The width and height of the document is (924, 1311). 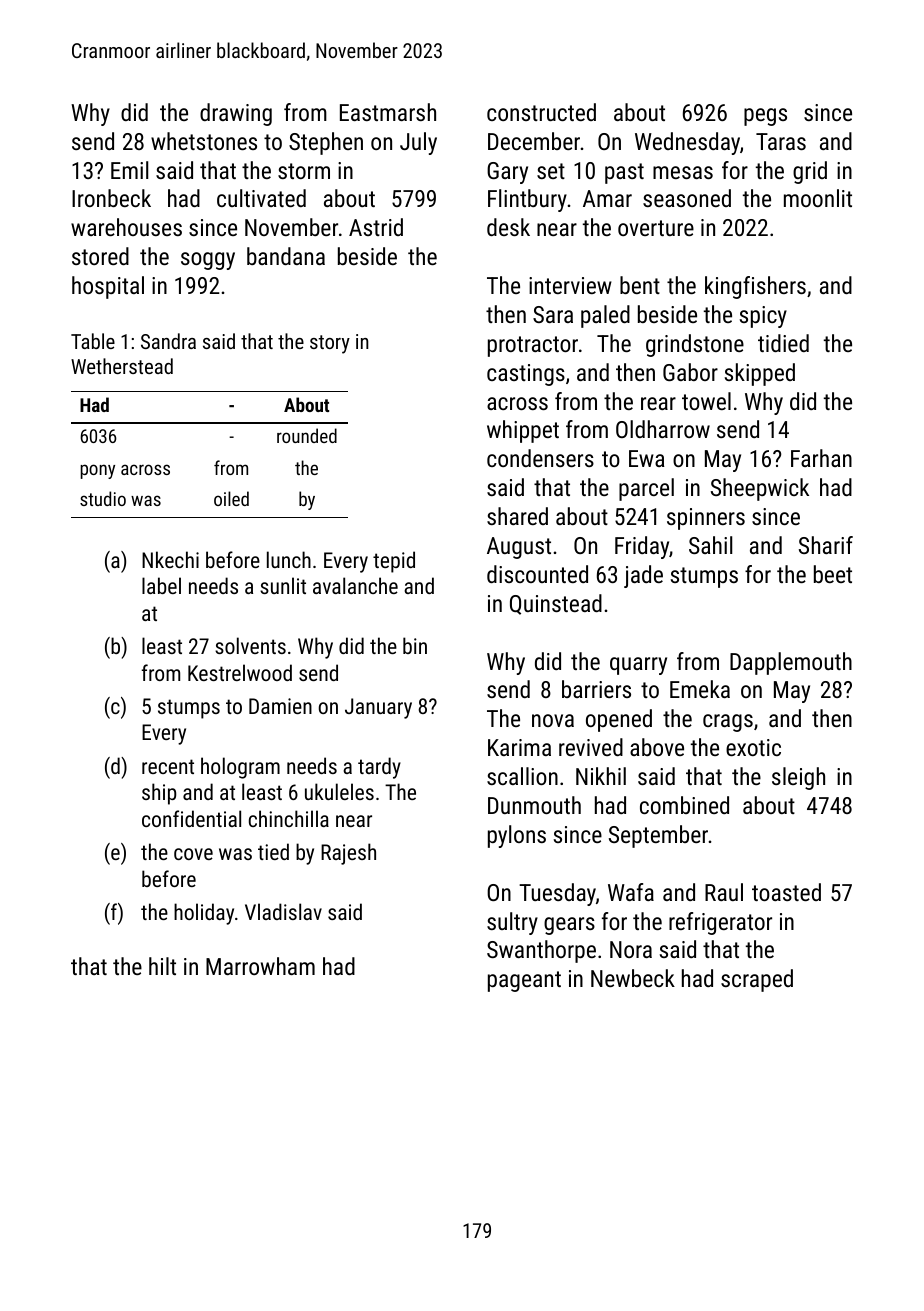 What do you see at coordinates (633, 978) in the document?
I see `Newbeck` at bounding box center [633, 978].
